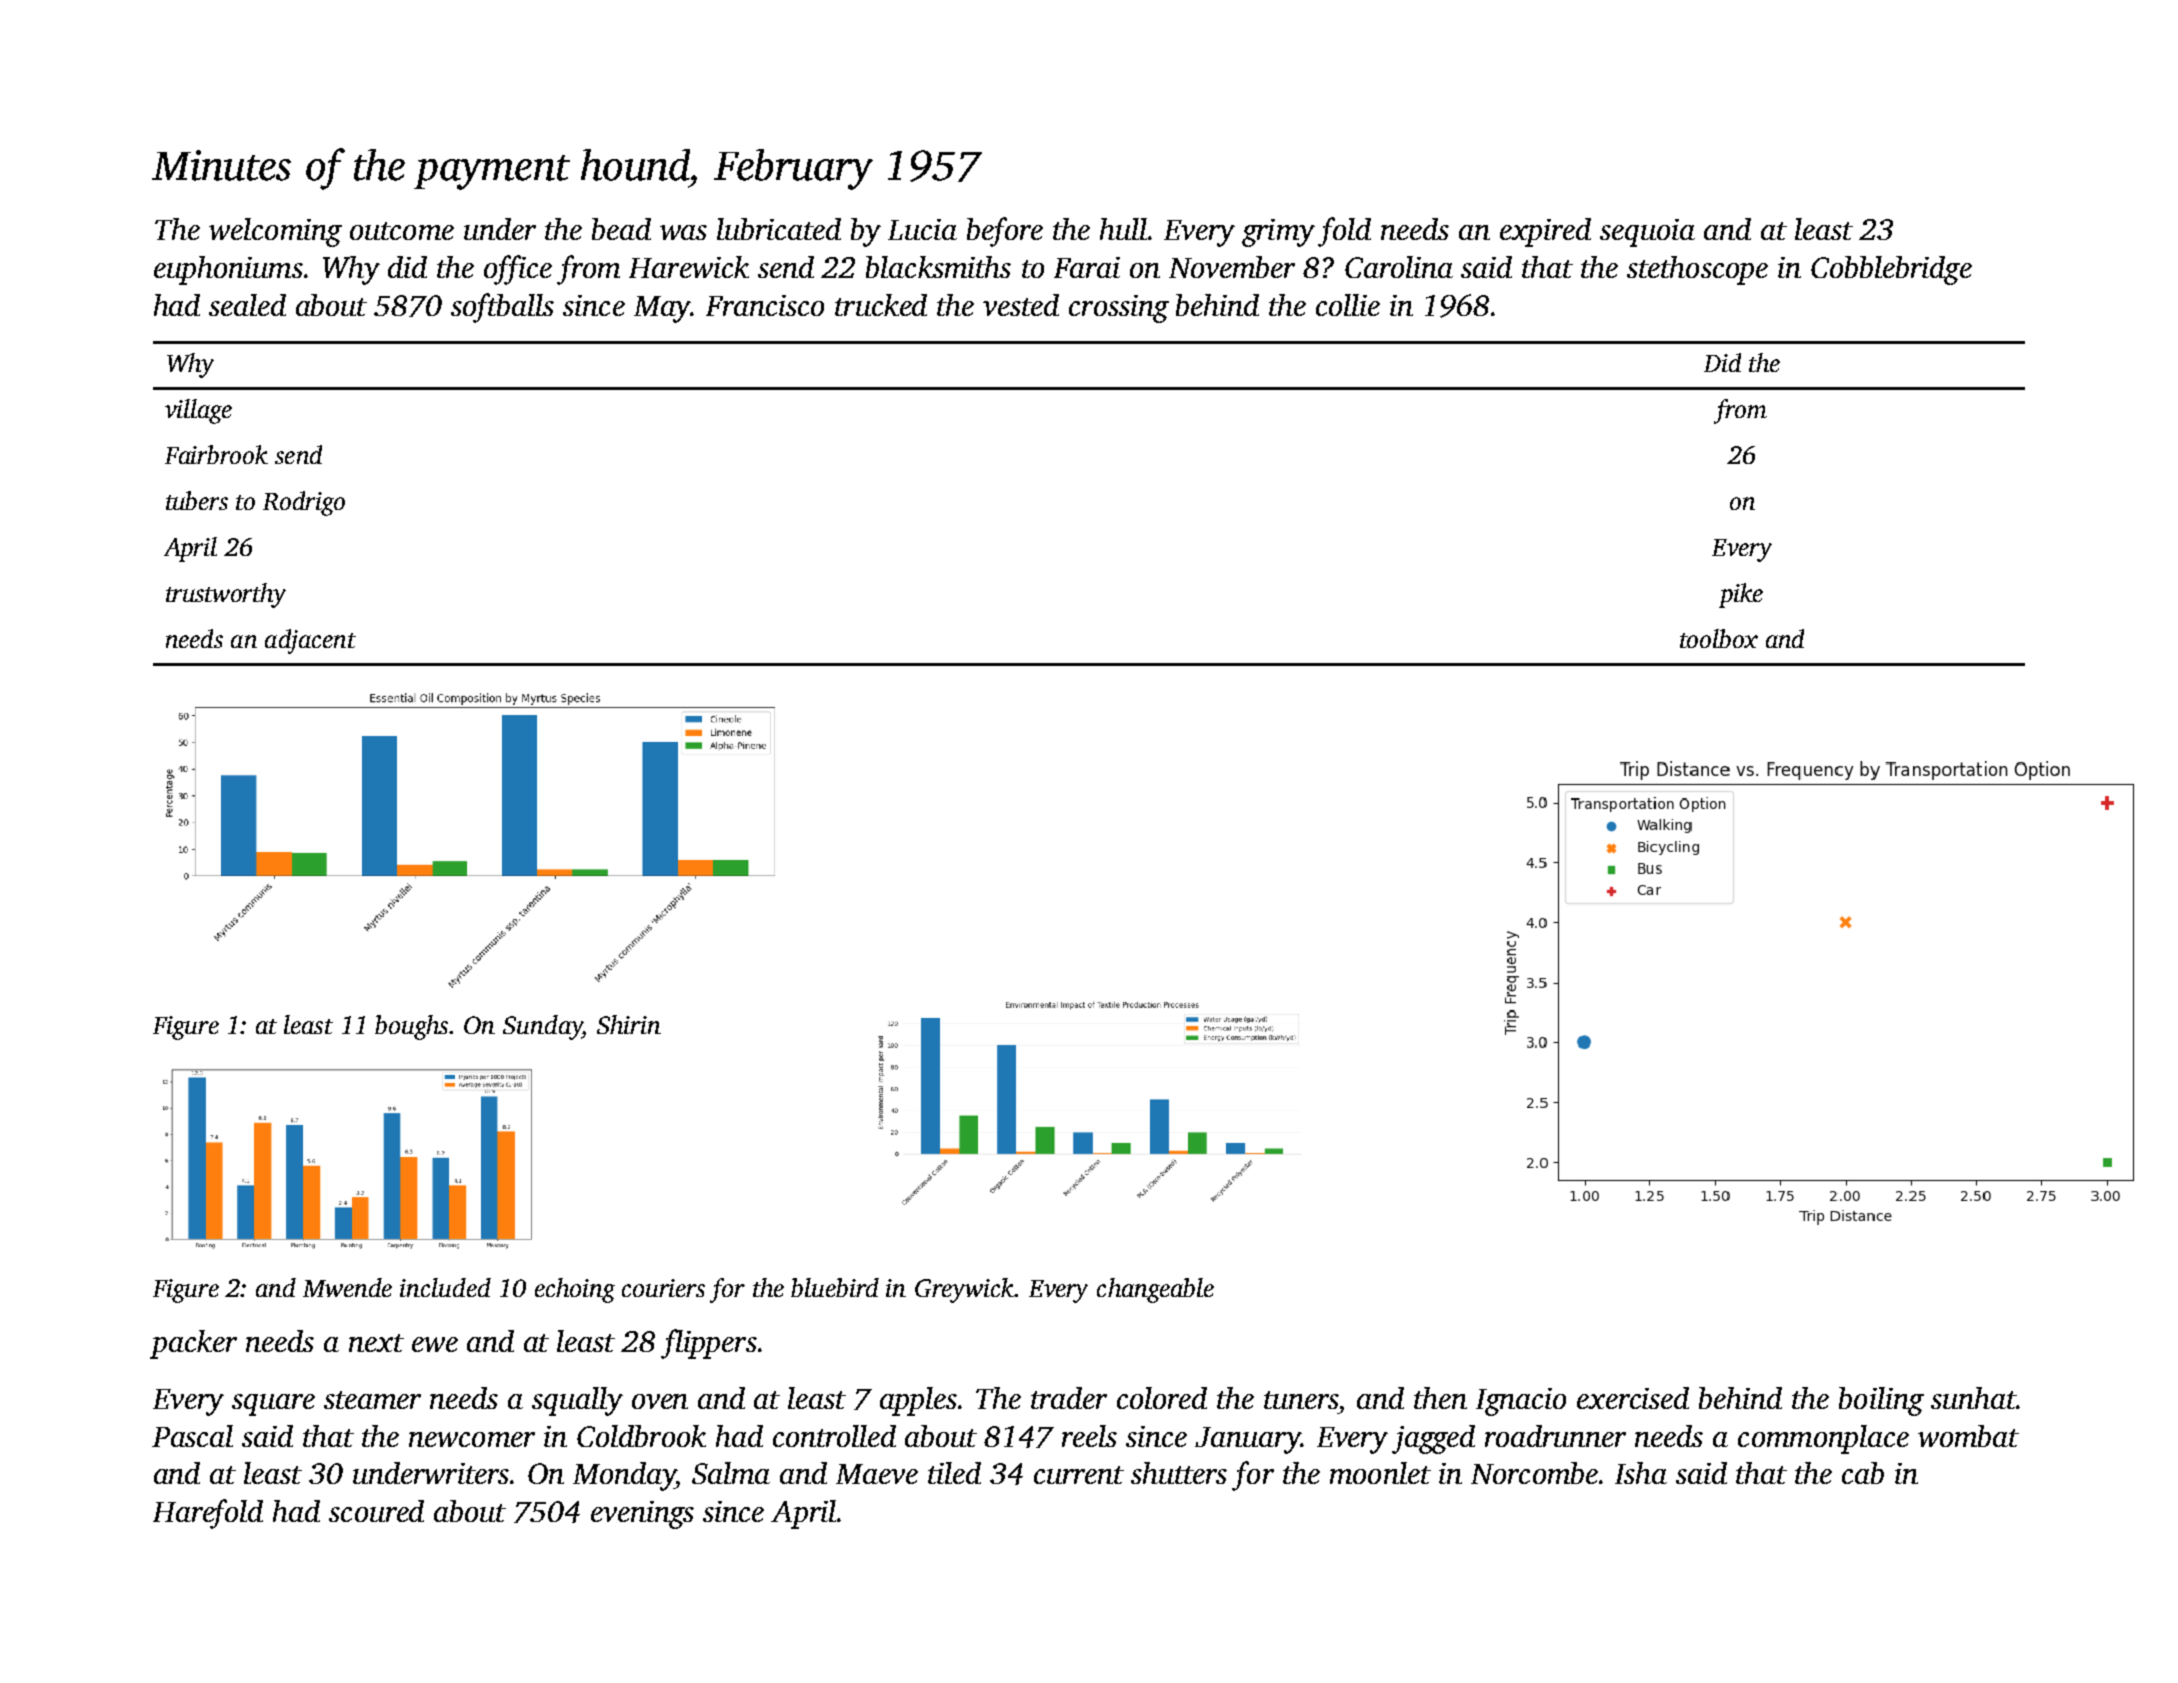 The image size is (2178, 1683). I want to click on trucked, so click(881, 305).
